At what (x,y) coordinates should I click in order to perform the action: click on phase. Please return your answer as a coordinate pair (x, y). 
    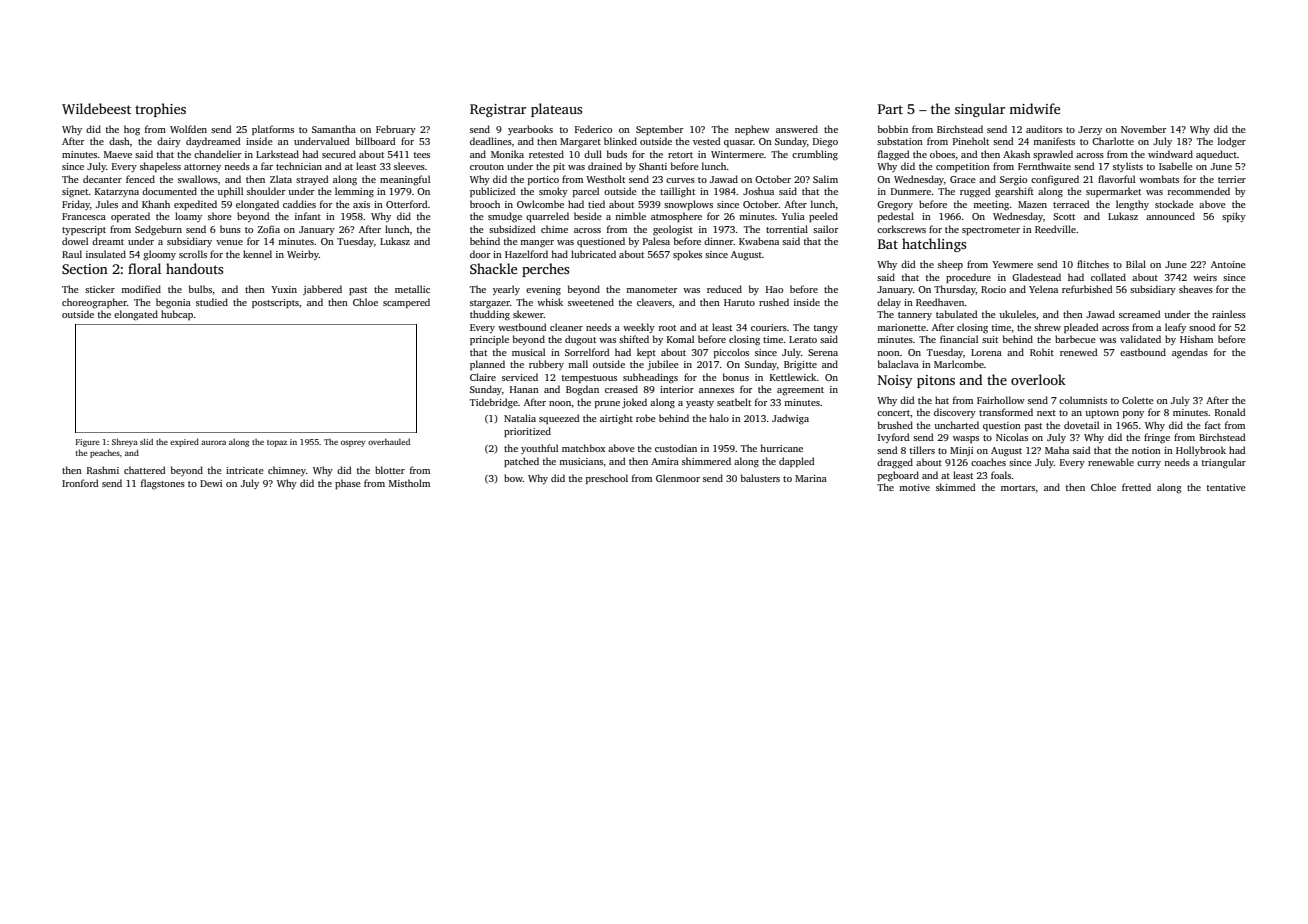
    Looking at the image, I should click on (348, 484).
